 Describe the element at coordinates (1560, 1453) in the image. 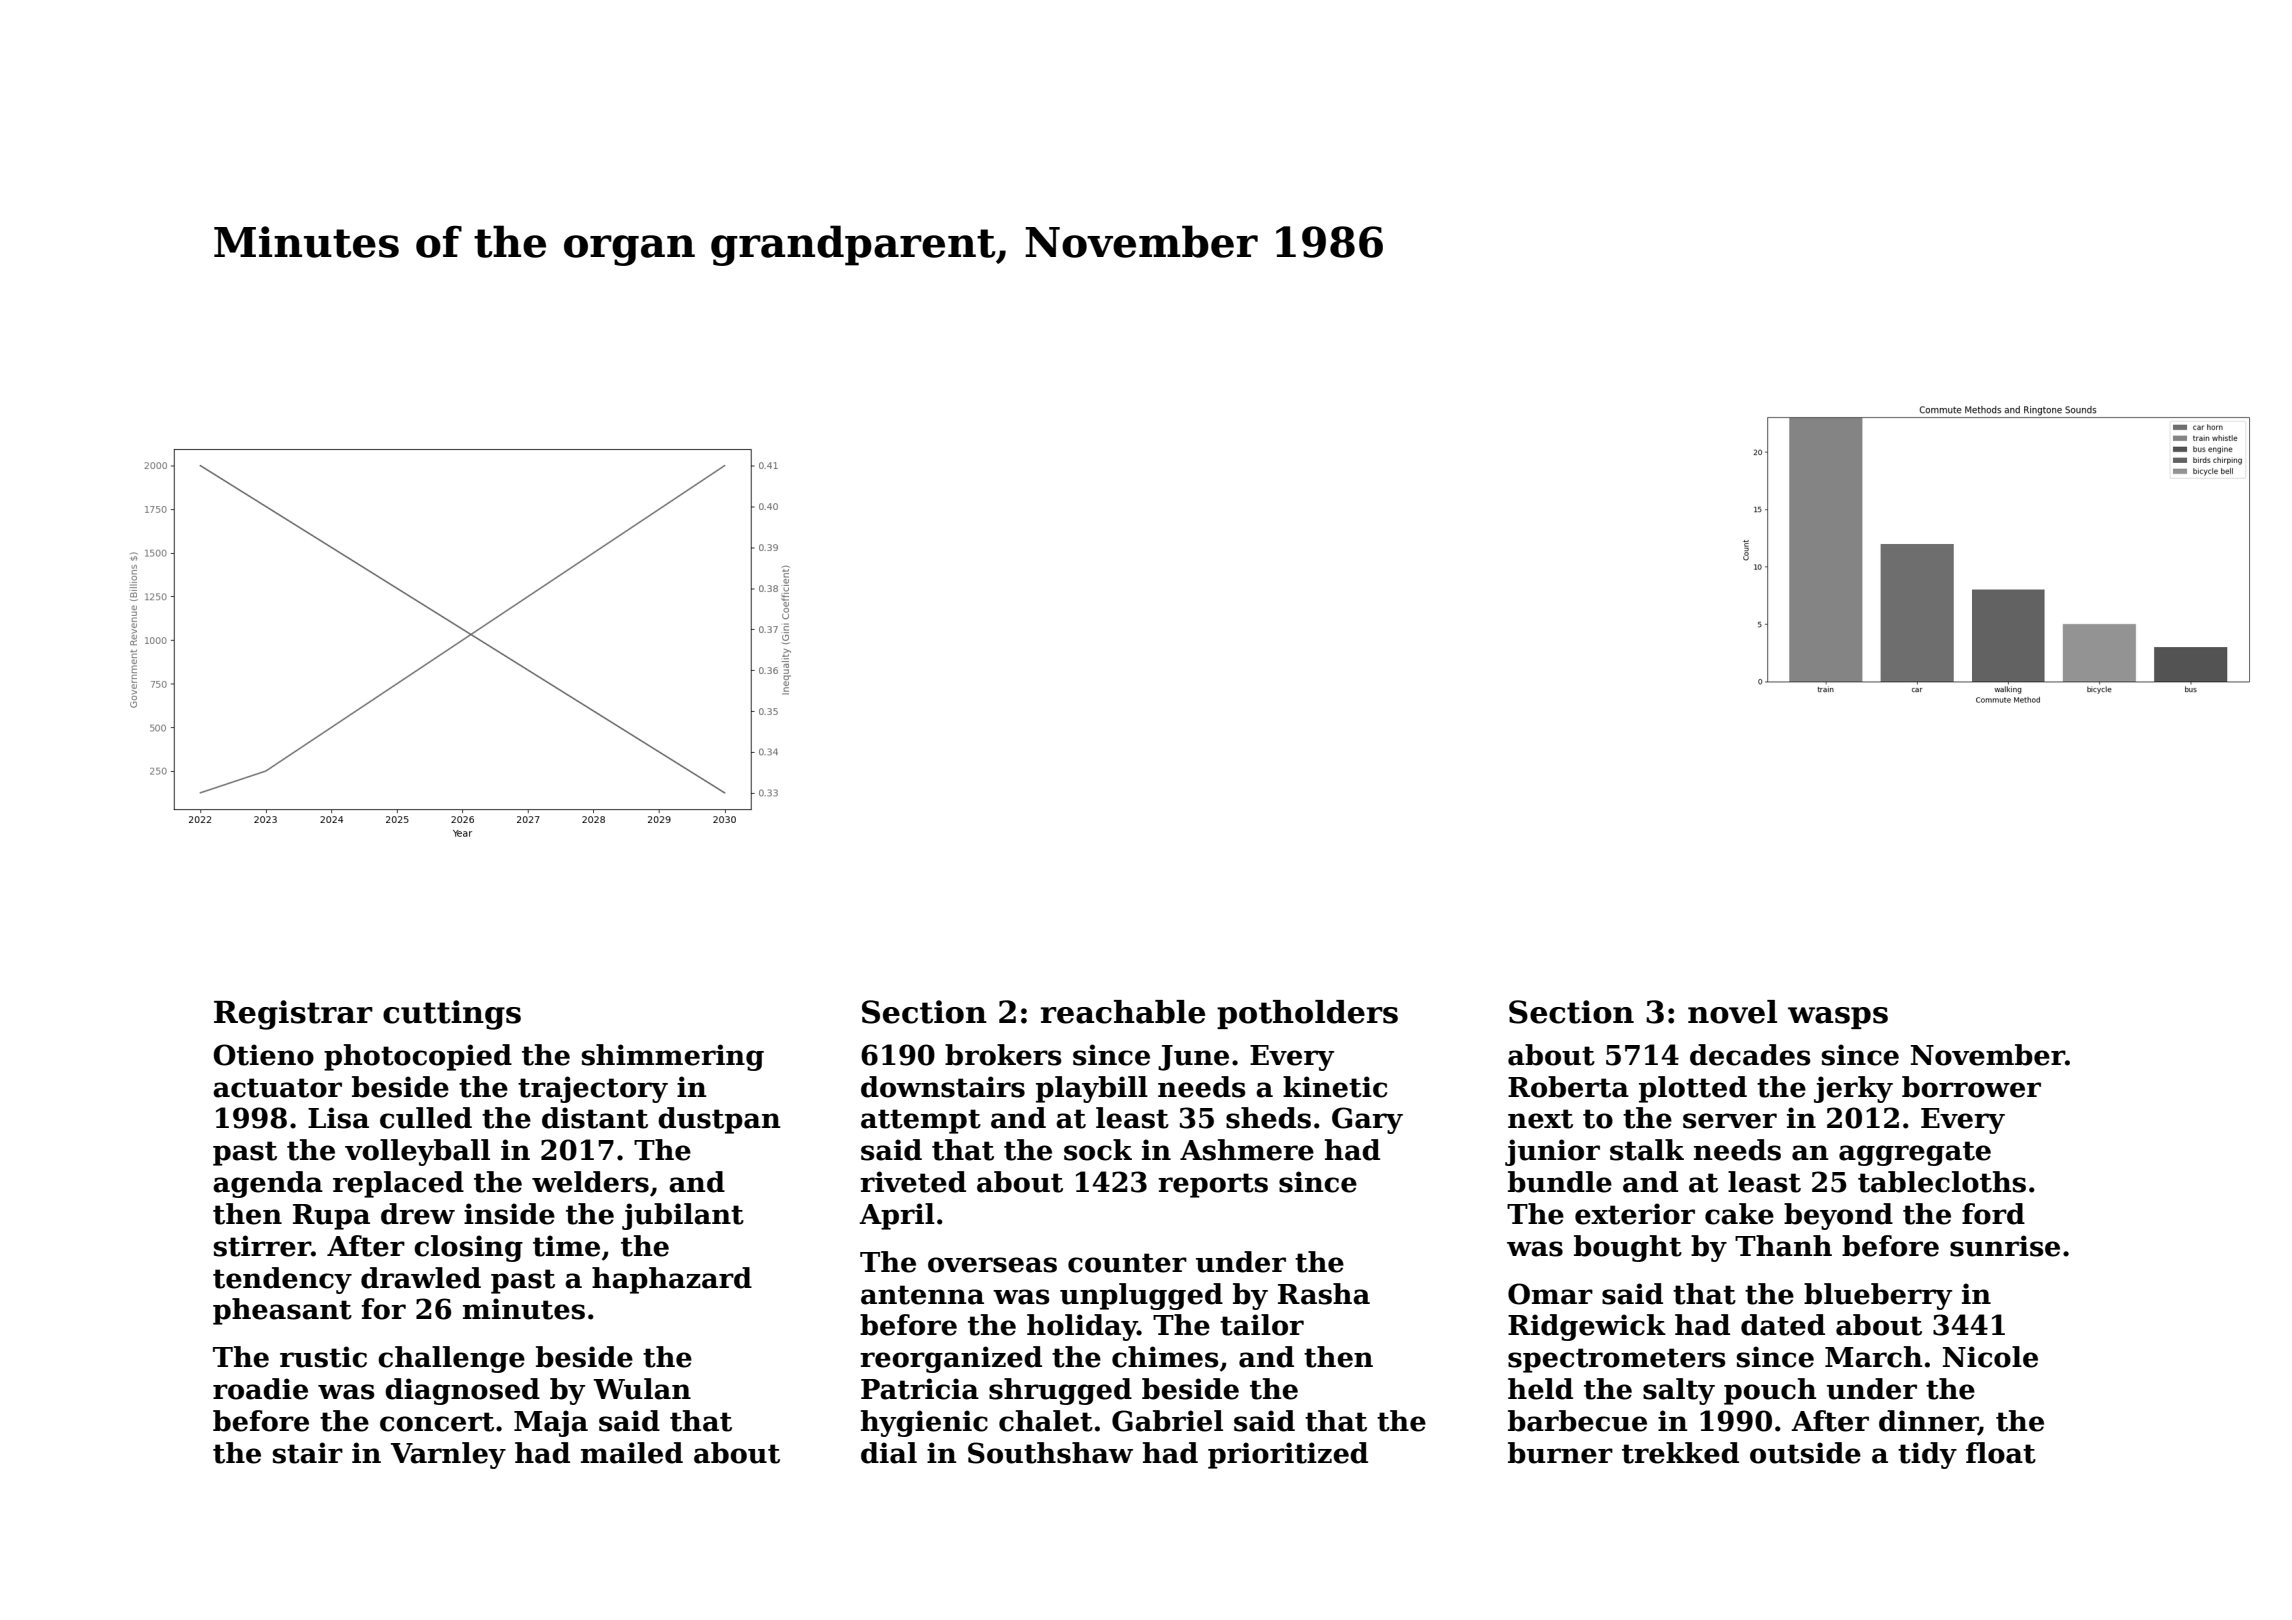

I see `burner` at that location.
